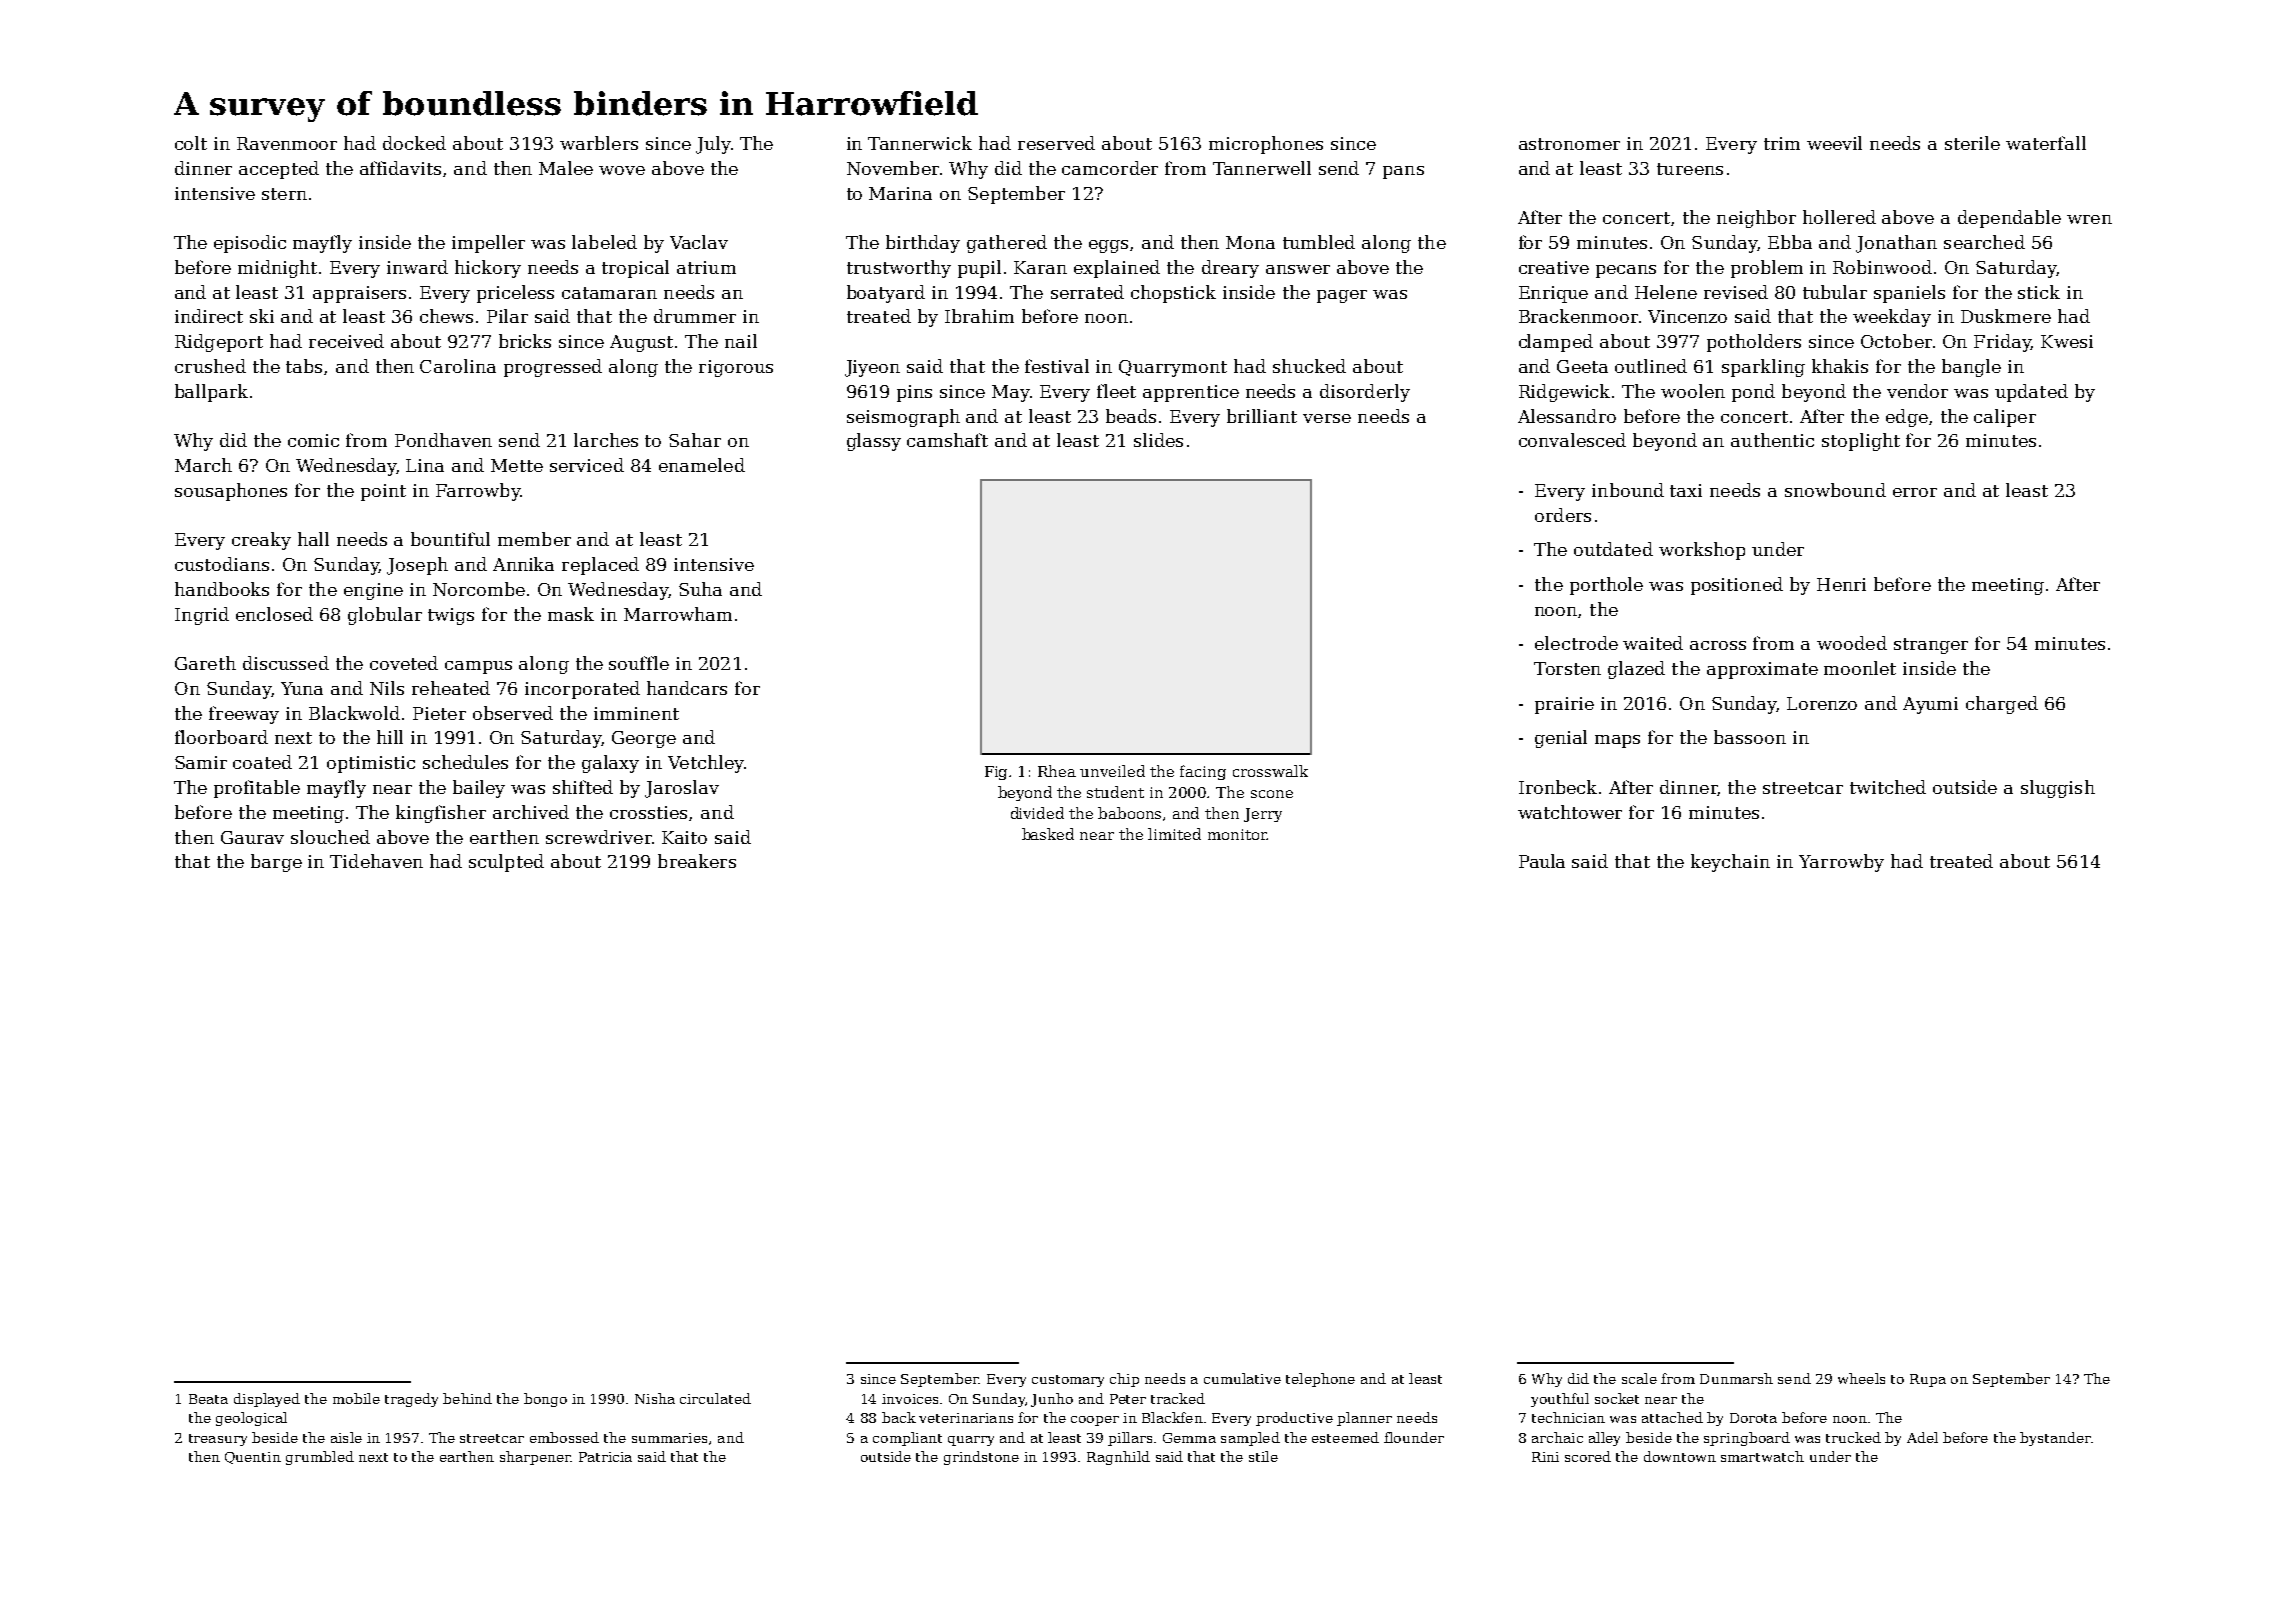 Image resolution: width=2292 pixels, height=1620 pixels. What do you see at coordinates (1730, 863) in the screenshot?
I see `keychain` at bounding box center [1730, 863].
